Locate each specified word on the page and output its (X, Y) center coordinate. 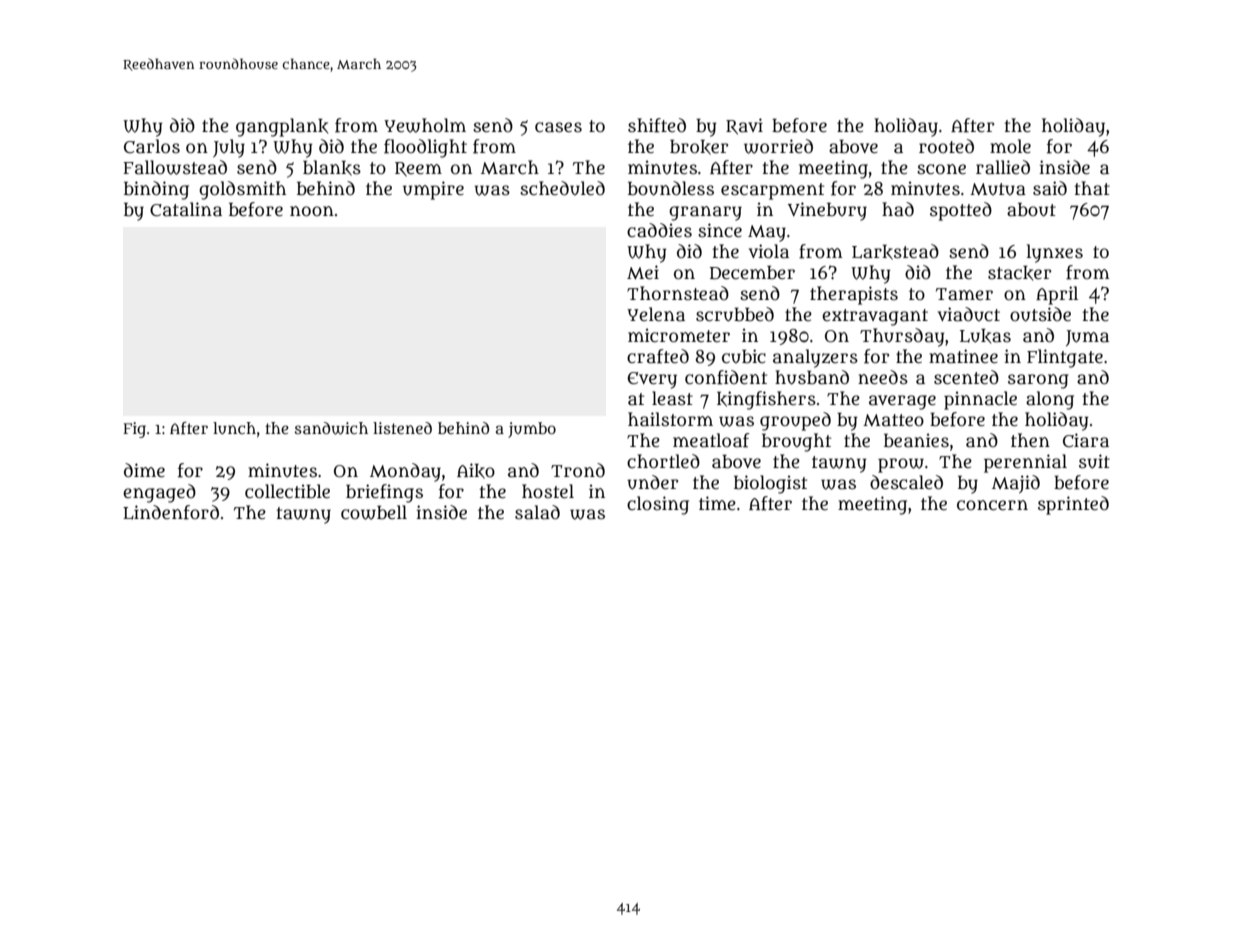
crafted (658, 356)
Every (652, 380)
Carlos (152, 146)
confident (726, 377)
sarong (1038, 381)
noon (312, 211)
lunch (234, 428)
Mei (643, 272)
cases (558, 127)
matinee (963, 356)
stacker (1019, 273)
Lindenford (171, 512)
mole (1010, 146)
